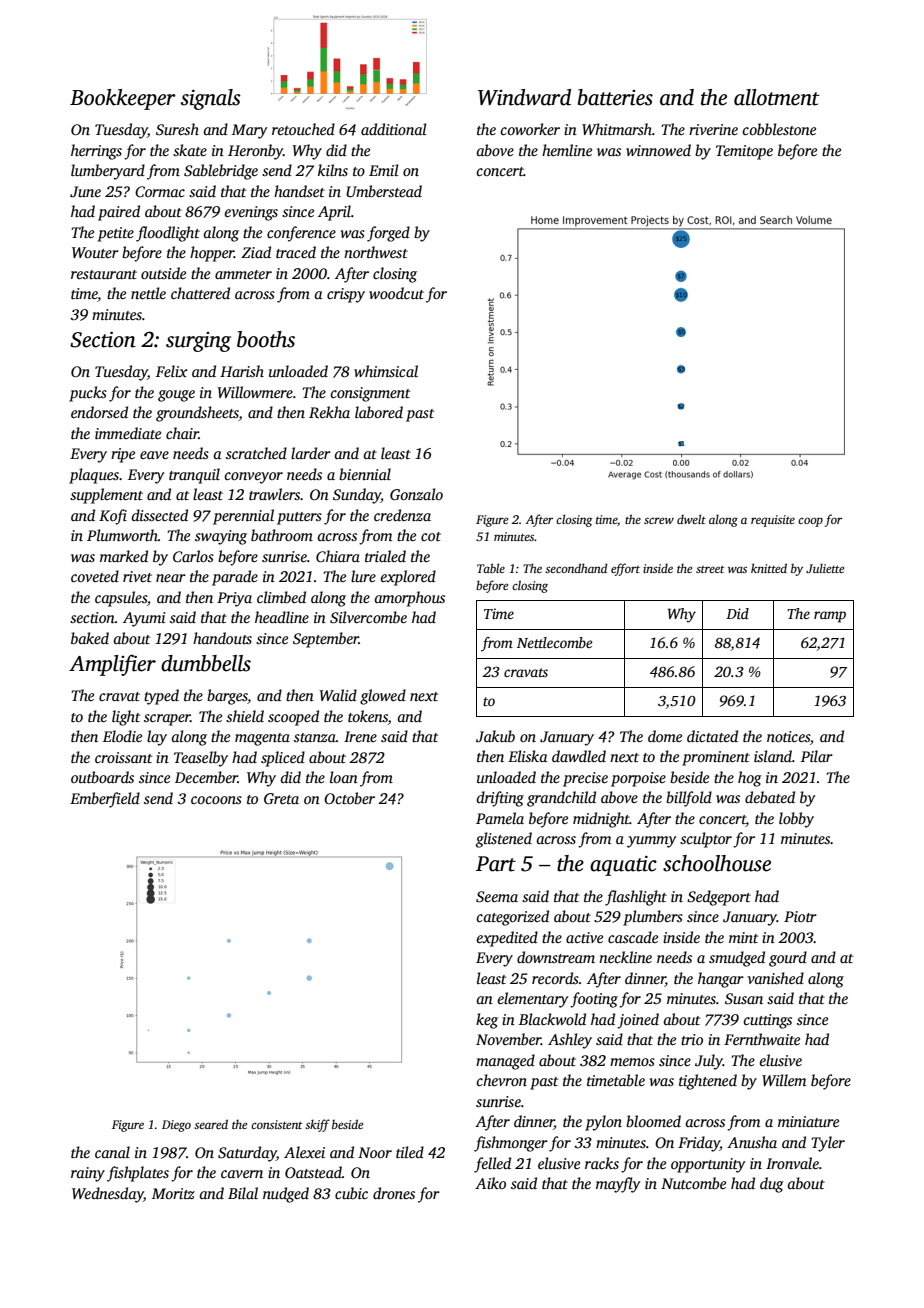  Describe the element at coordinates (796, 820) in the screenshot. I see `lobby` at that location.
